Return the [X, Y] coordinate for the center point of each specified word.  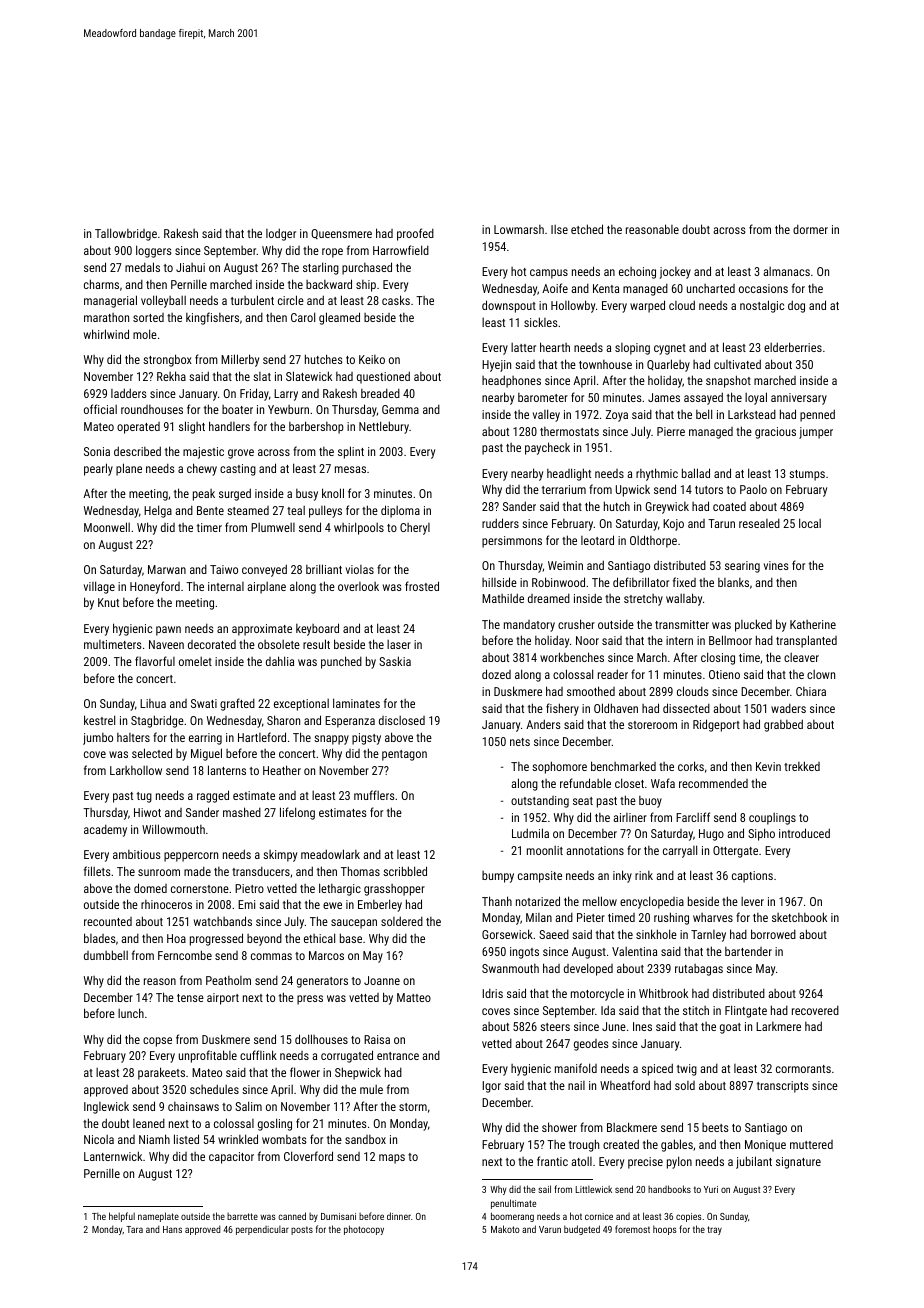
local [810, 523]
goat [730, 1028]
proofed [415, 234]
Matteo [414, 997]
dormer [810, 229]
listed [186, 1139]
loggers [154, 251]
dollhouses [321, 1039]
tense [190, 998]
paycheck [547, 448]
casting [238, 470]
